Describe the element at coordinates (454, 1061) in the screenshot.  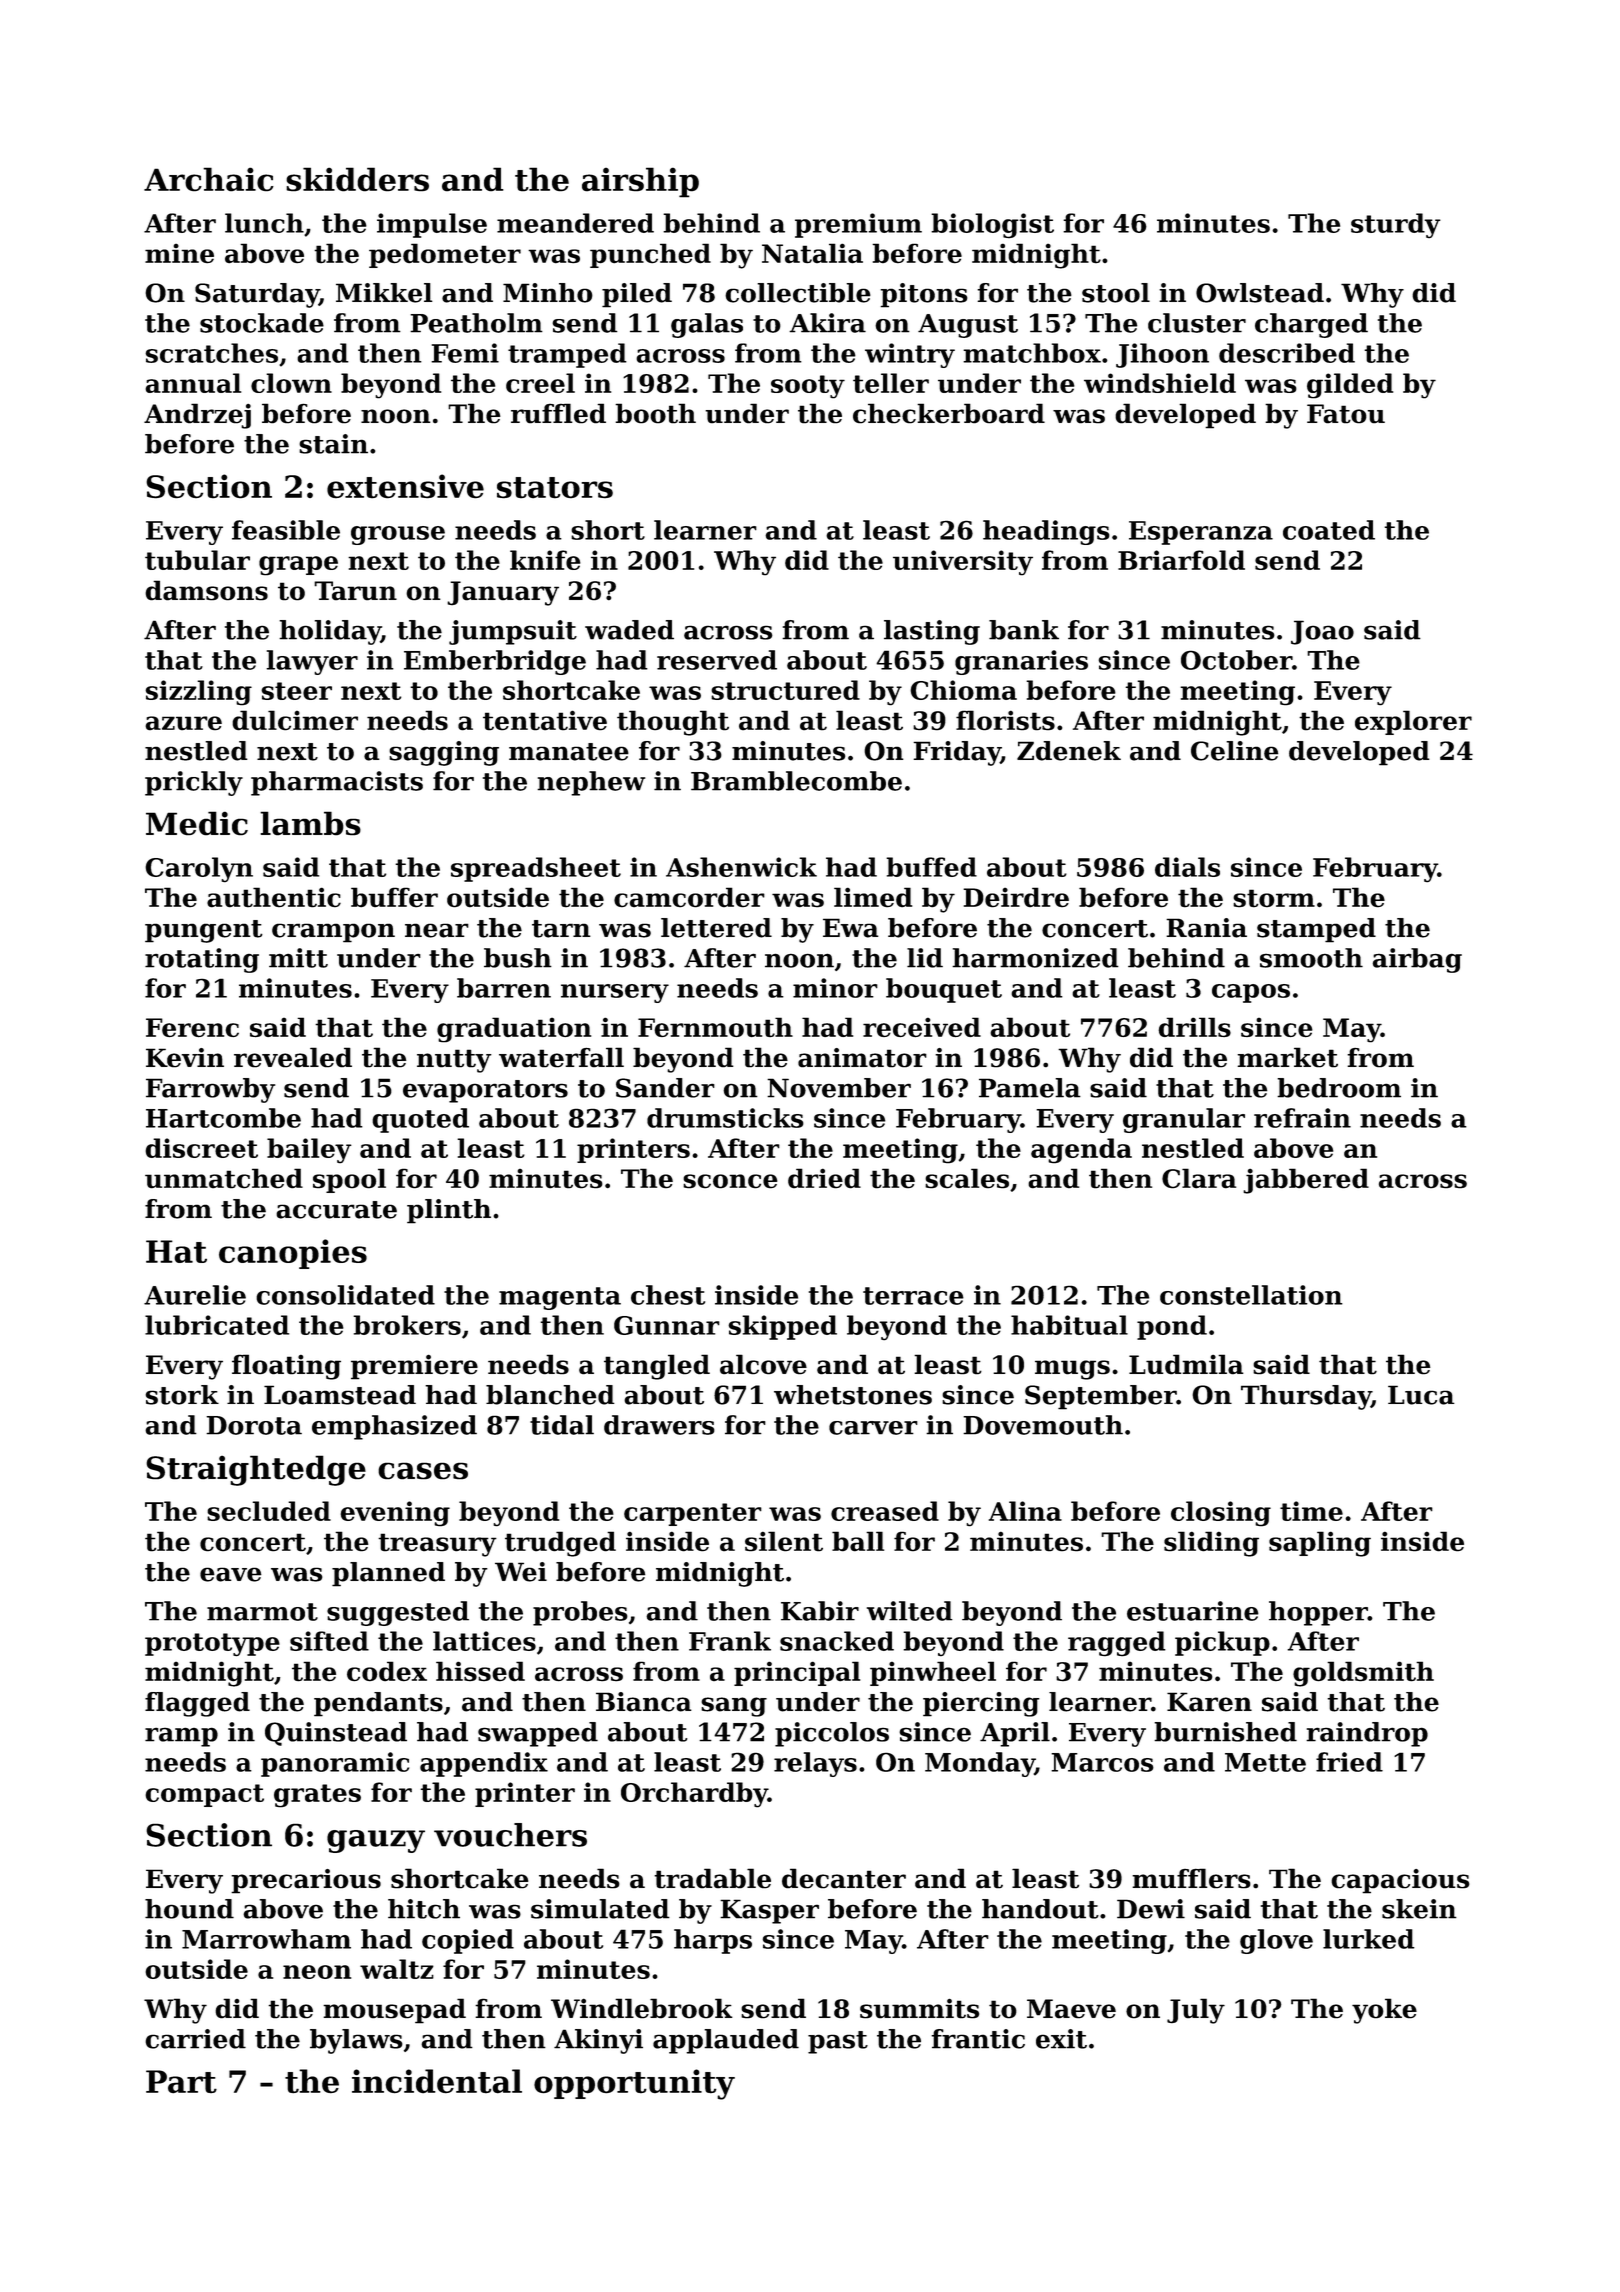
I see `nutty` at that location.
